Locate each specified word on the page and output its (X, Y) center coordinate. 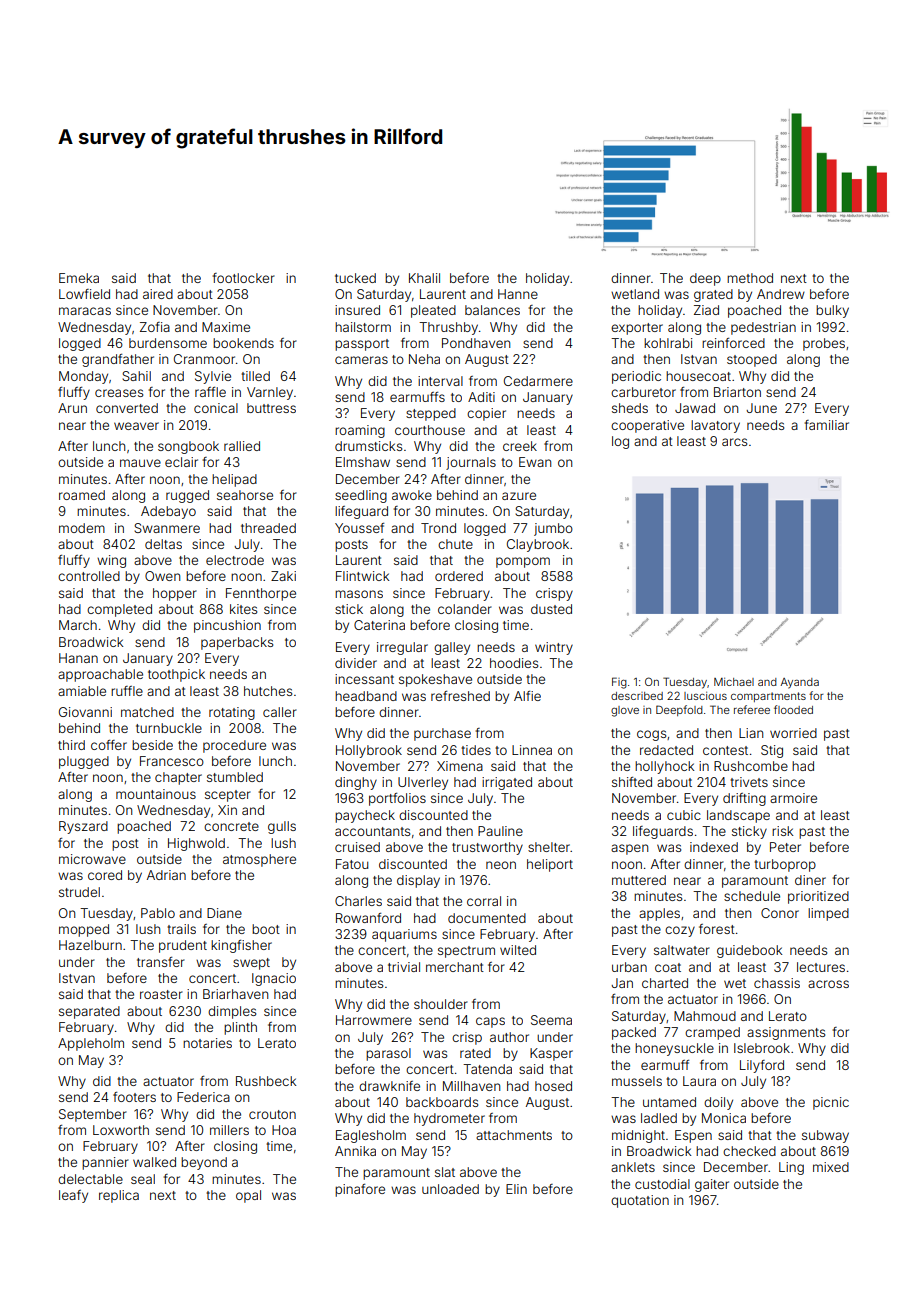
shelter (549, 847)
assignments (786, 1033)
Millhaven (471, 1086)
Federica (203, 1097)
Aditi (481, 397)
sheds (630, 408)
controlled (89, 576)
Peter (785, 847)
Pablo (158, 913)
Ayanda (799, 683)
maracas (85, 311)
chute (455, 544)
